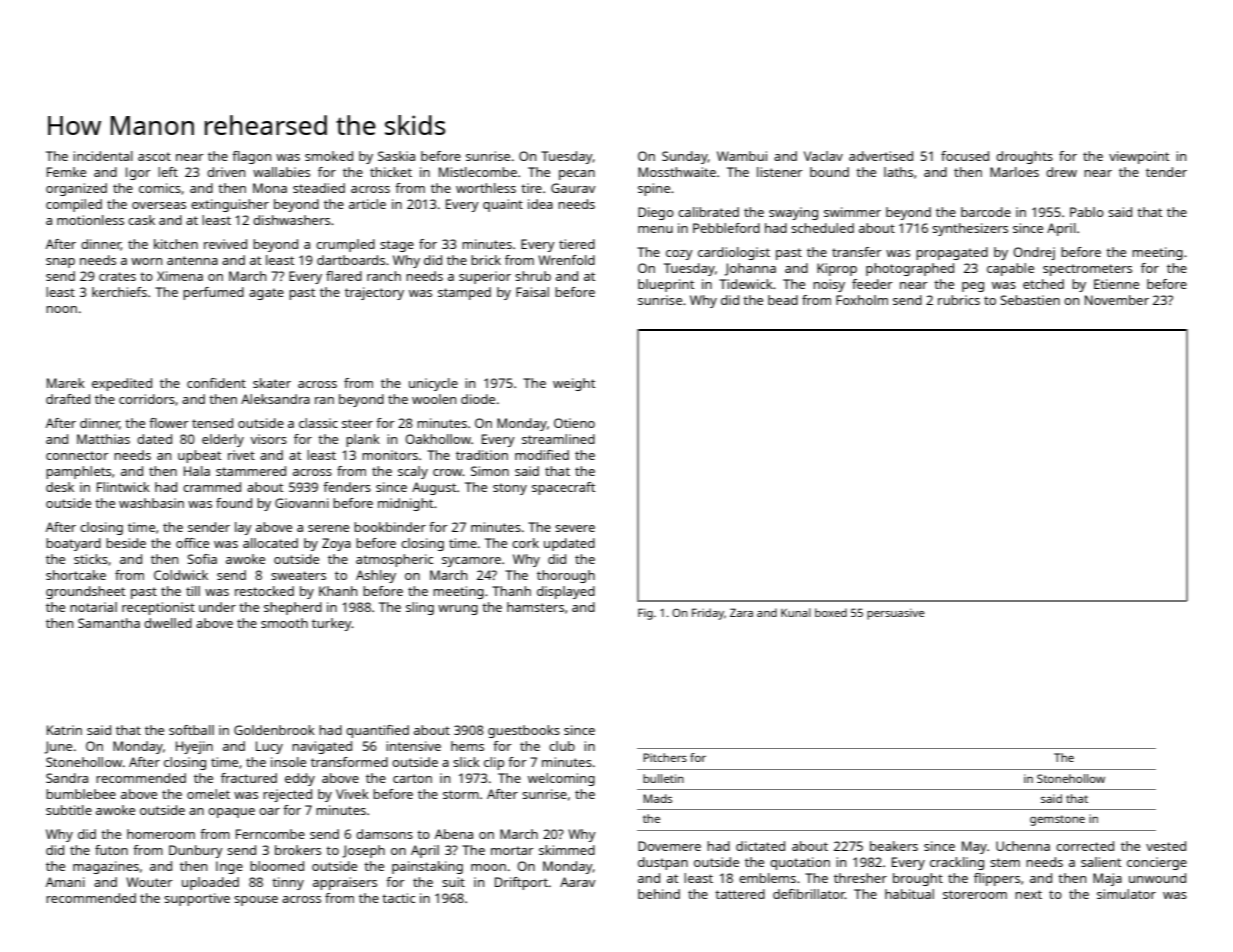  Describe the element at coordinates (685, 157) in the image. I see `Sunday` at that location.
